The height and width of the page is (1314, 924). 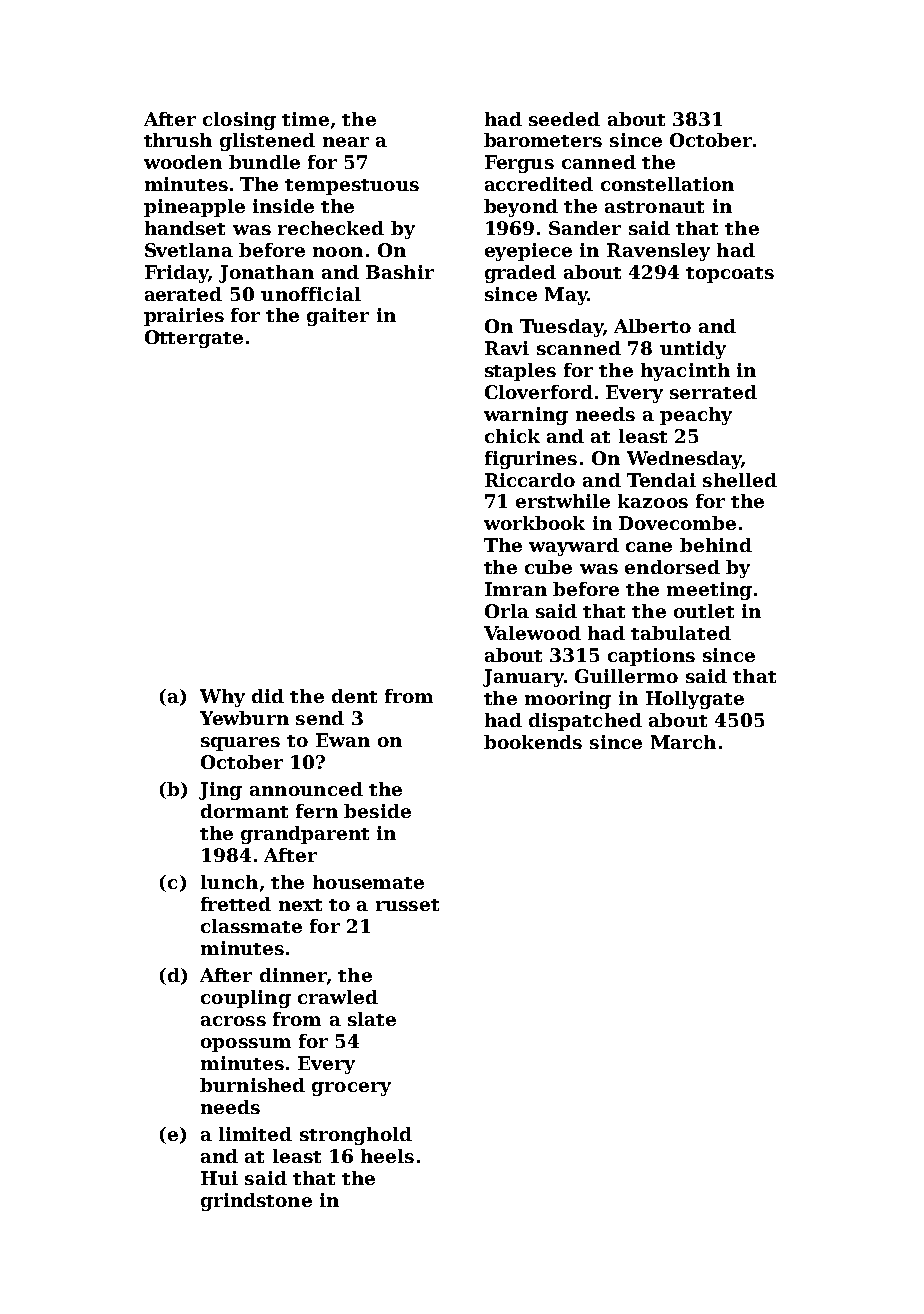 I want to click on Hui, so click(x=219, y=1178).
